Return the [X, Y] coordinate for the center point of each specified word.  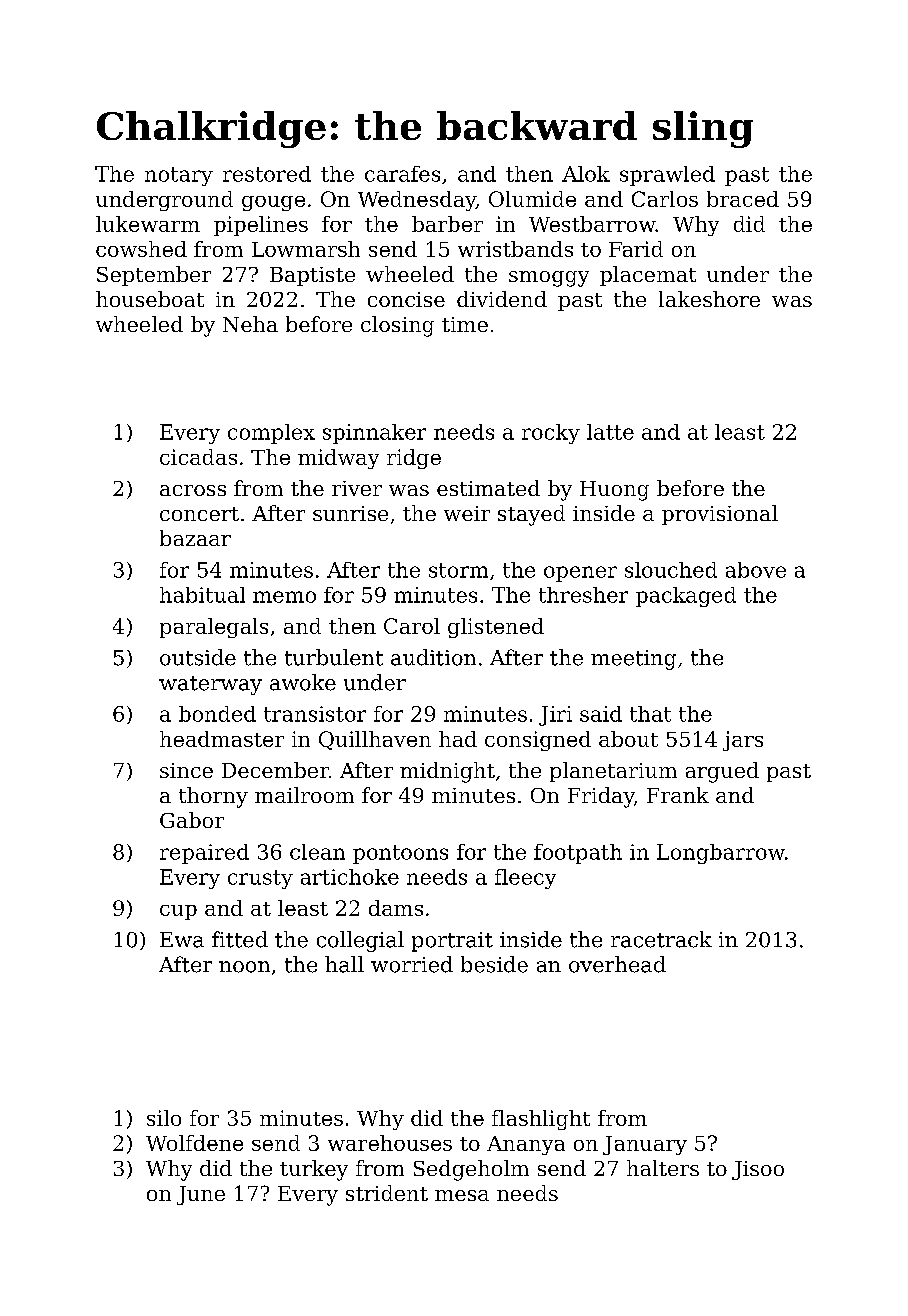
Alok [586, 174]
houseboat [150, 299]
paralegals [214, 628]
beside [494, 964]
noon [244, 967]
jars [743, 741]
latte [610, 432]
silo [164, 1118]
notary [179, 176]
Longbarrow [721, 854]
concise [406, 299]
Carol [412, 626]
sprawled [667, 176]
